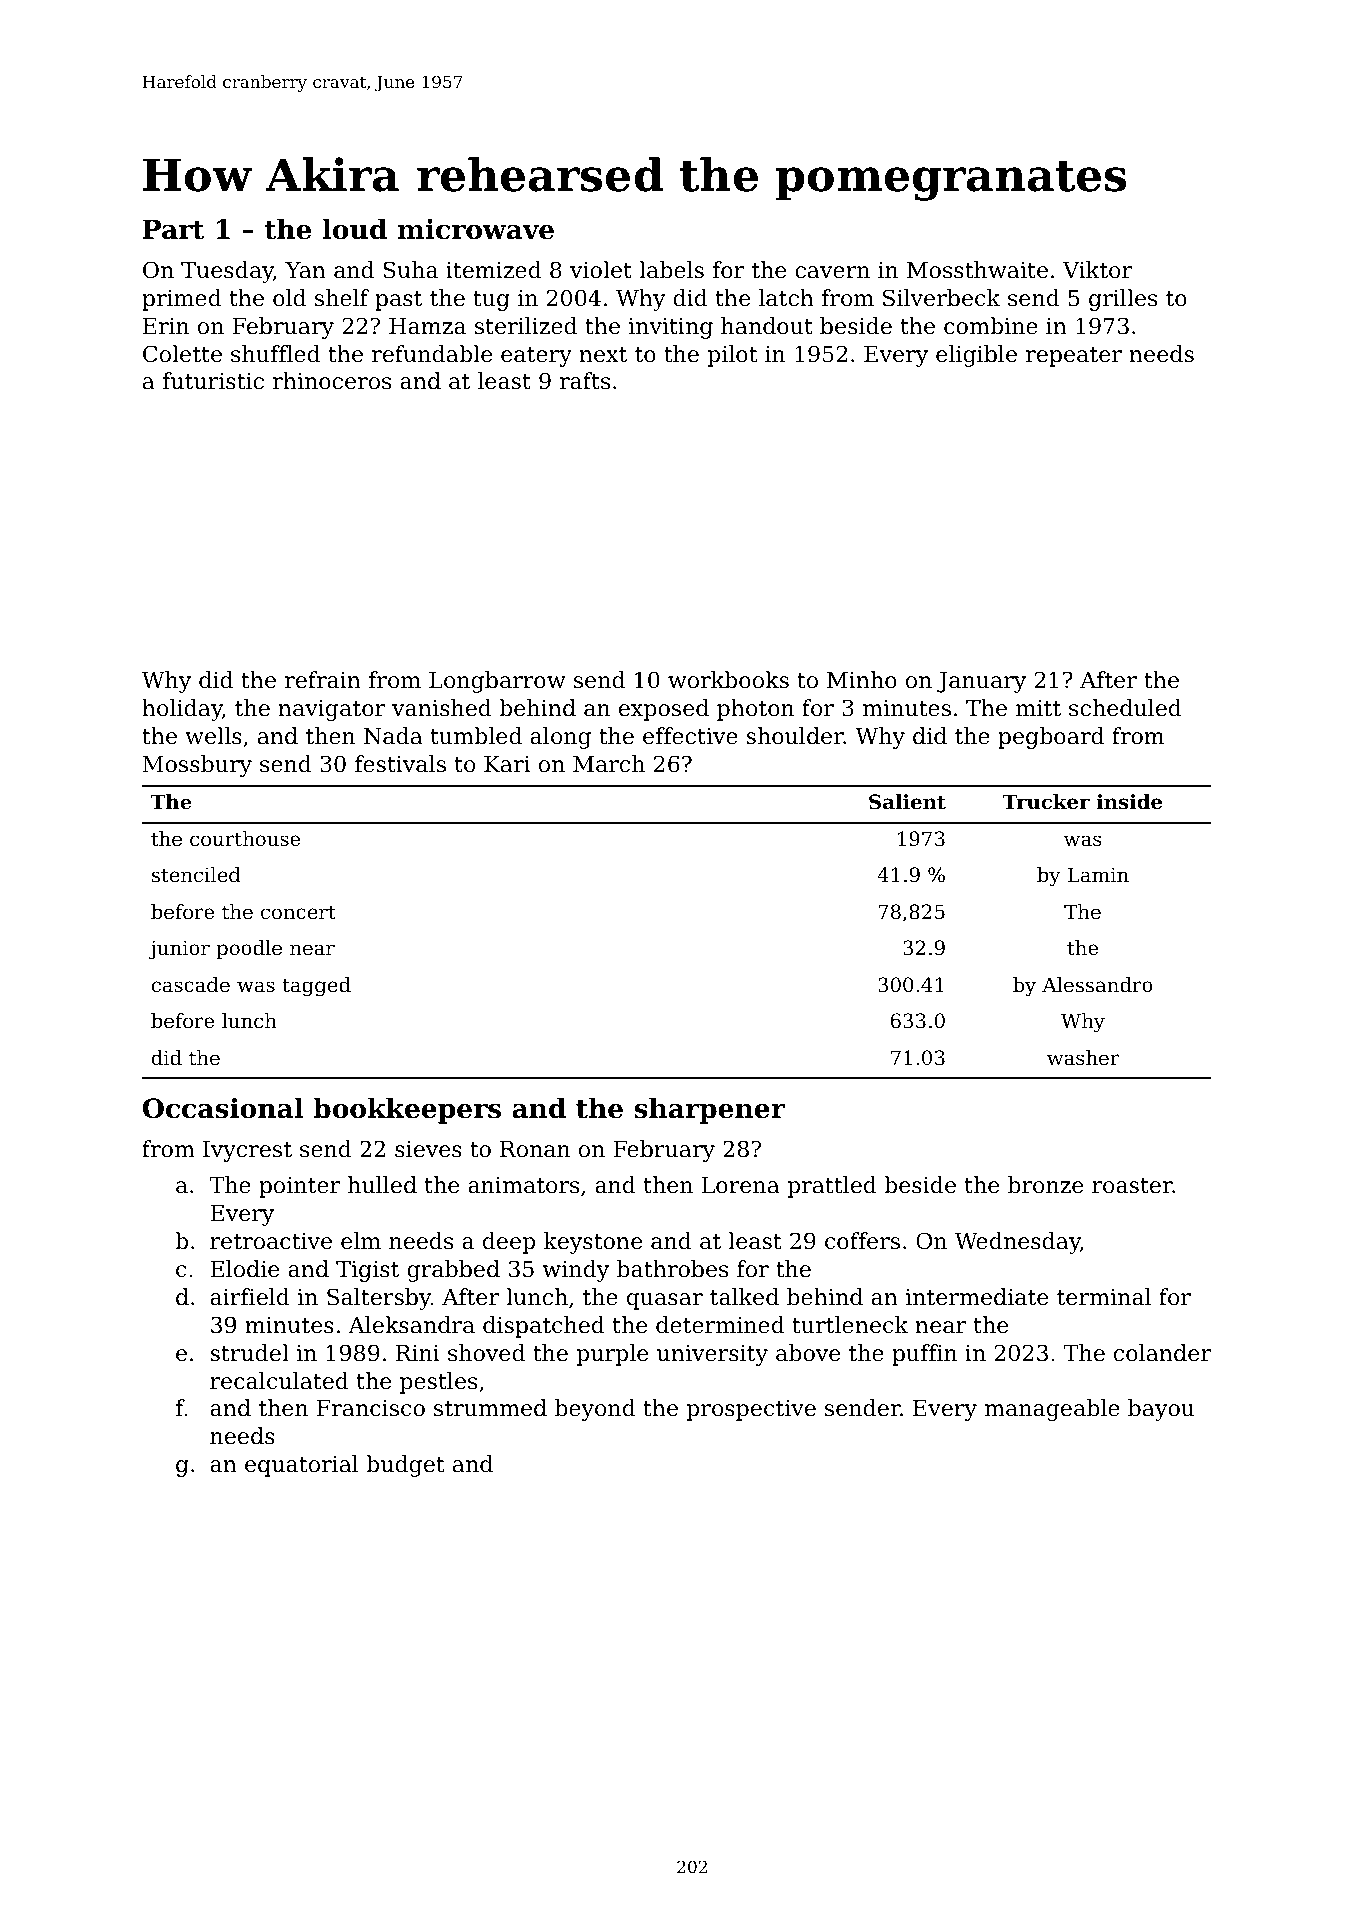 Image resolution: width=1353 pixels, height=1914 pixels. I want to click on shoulder, so click(795, 736).
